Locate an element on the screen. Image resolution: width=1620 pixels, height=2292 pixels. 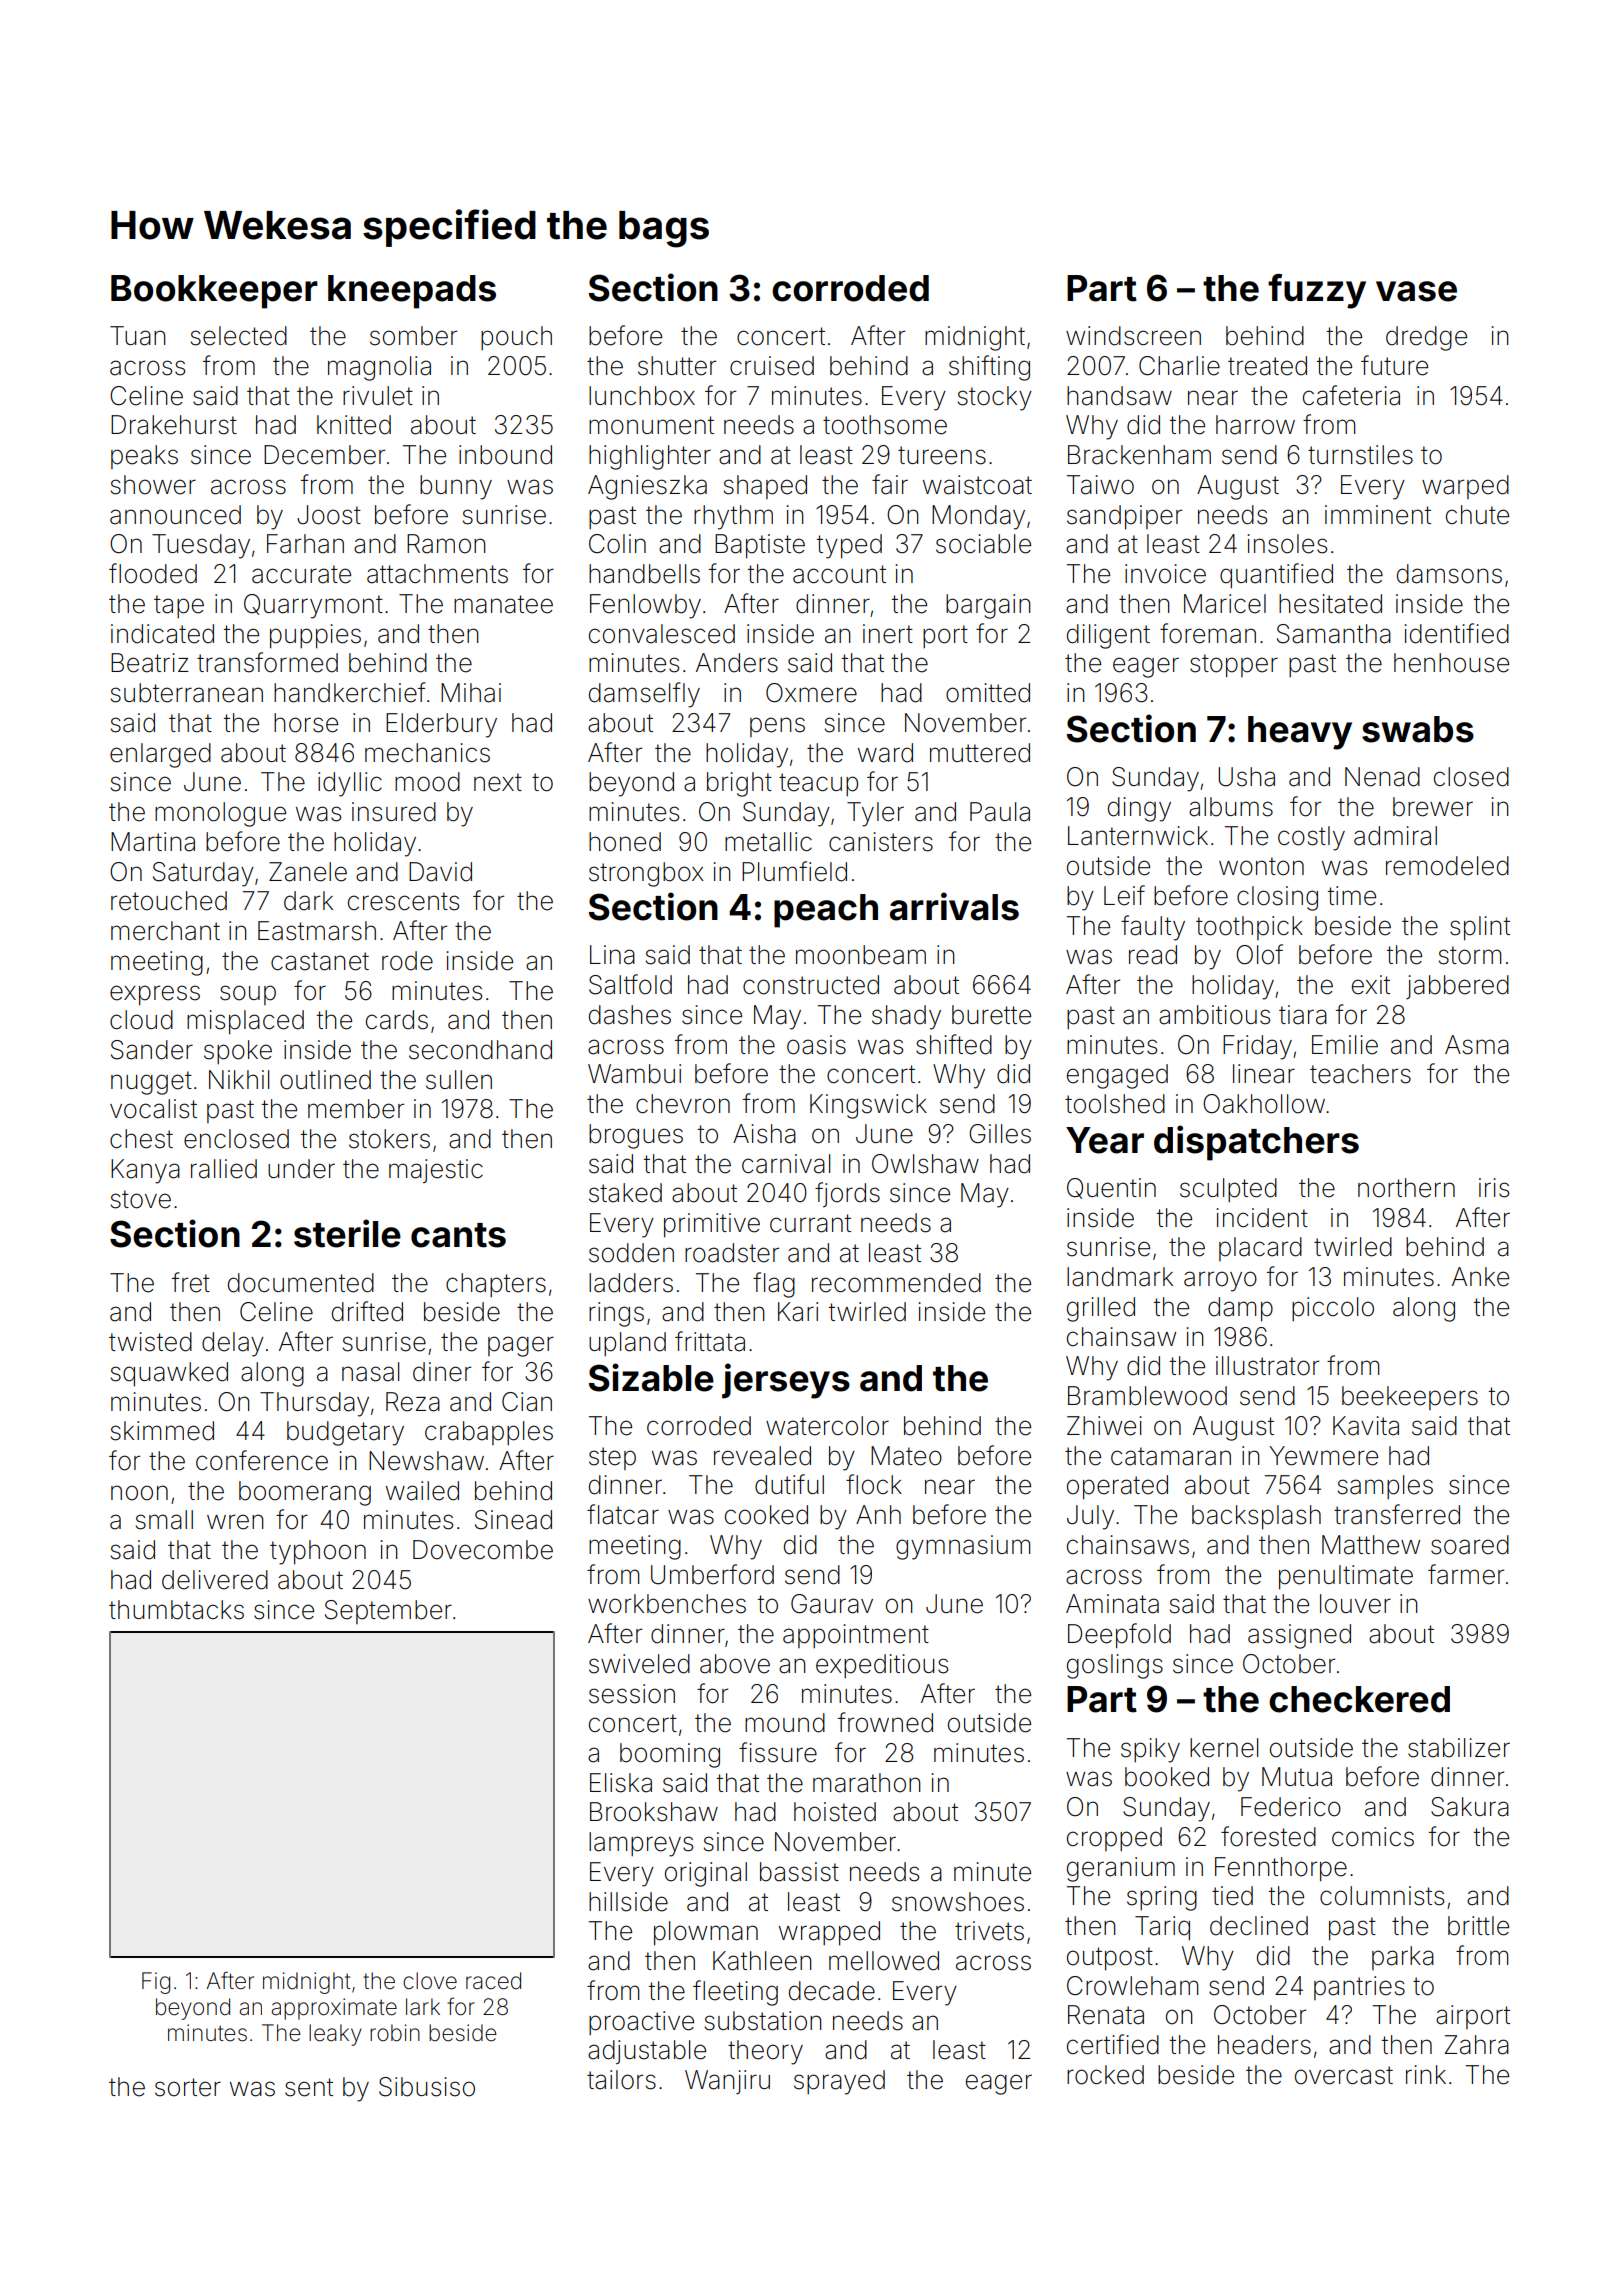
Fig is located at coordinates (156, 1983).
